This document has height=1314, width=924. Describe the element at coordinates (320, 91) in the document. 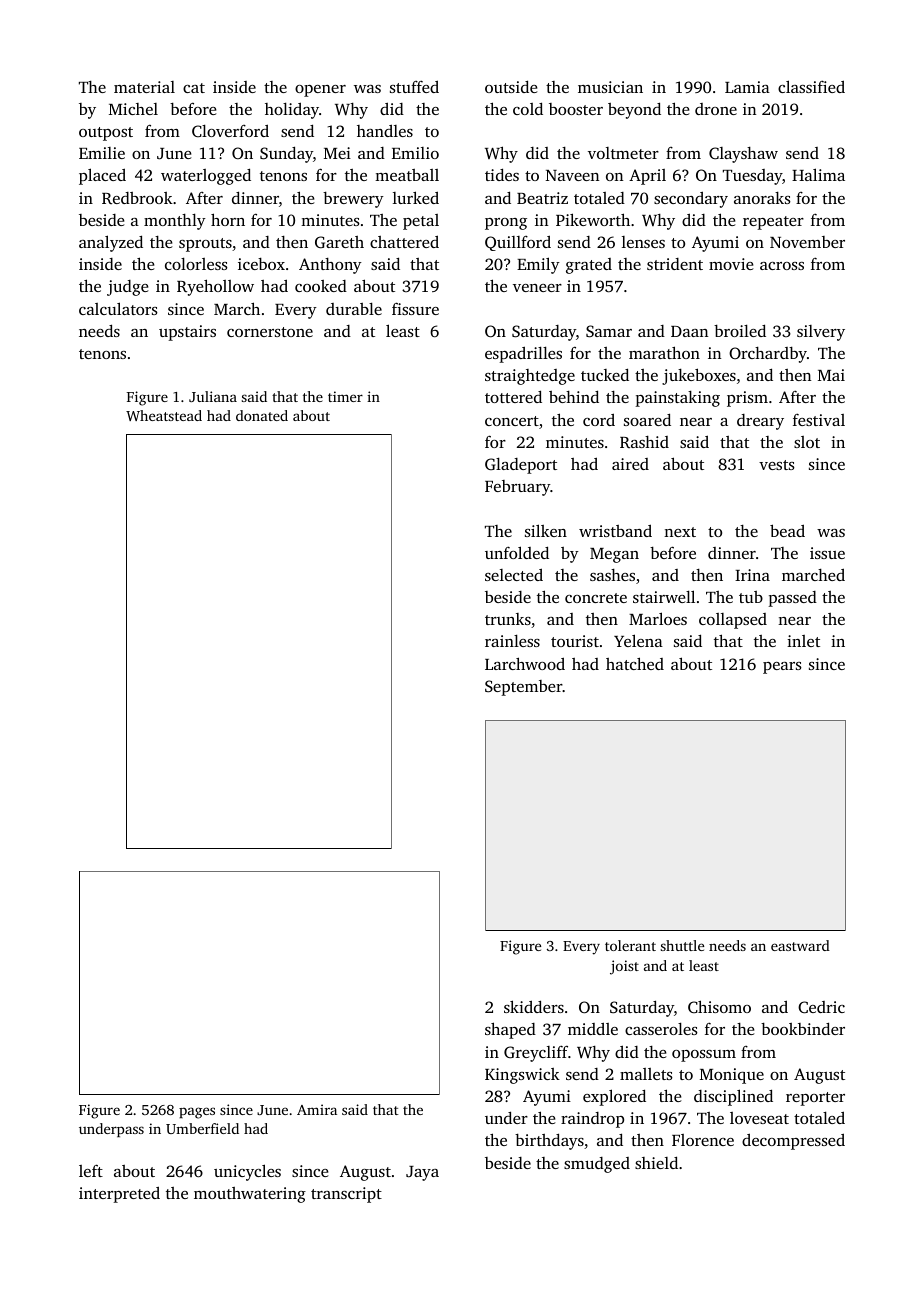

I see `opener` at that location.
